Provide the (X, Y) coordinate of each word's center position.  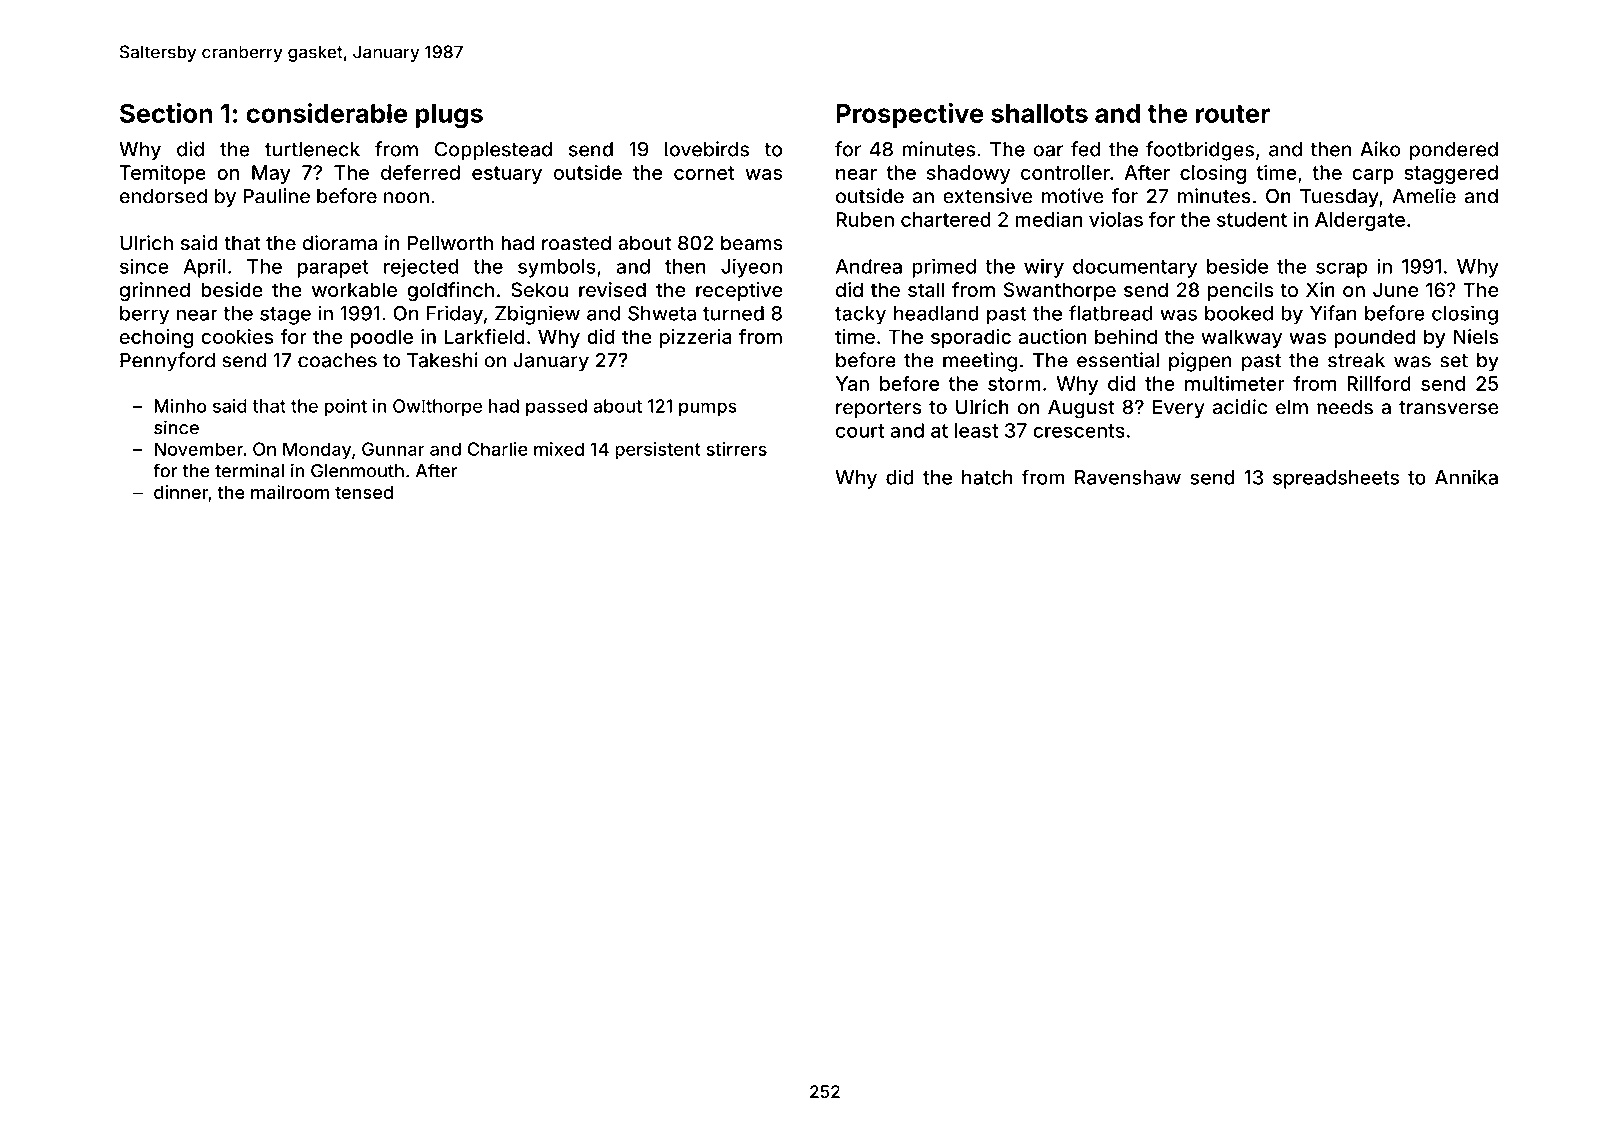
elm (1292, 407)
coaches (337, 360)
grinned (155, 291)
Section (166, 113)
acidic (1240, 407)
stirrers (736, 449)
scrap (1341, 270)
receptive (739, 291)
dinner (181, 492)
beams (751, 243)
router (1233, 114)
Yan (852, 383)
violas (1116, 219)
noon (406, 198)
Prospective (910, 115)
